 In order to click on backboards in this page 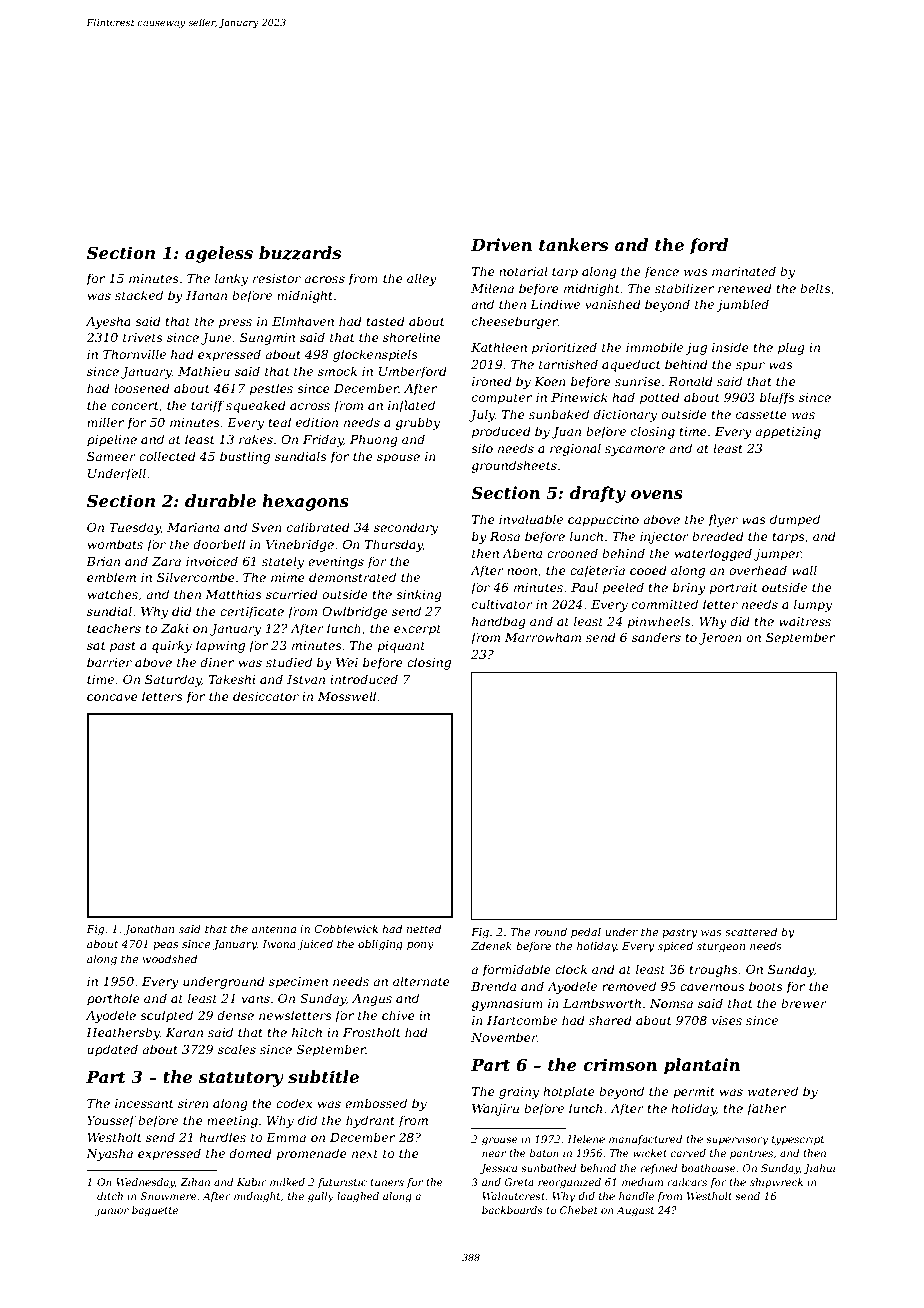, I will do `click(512, 1210)`.
